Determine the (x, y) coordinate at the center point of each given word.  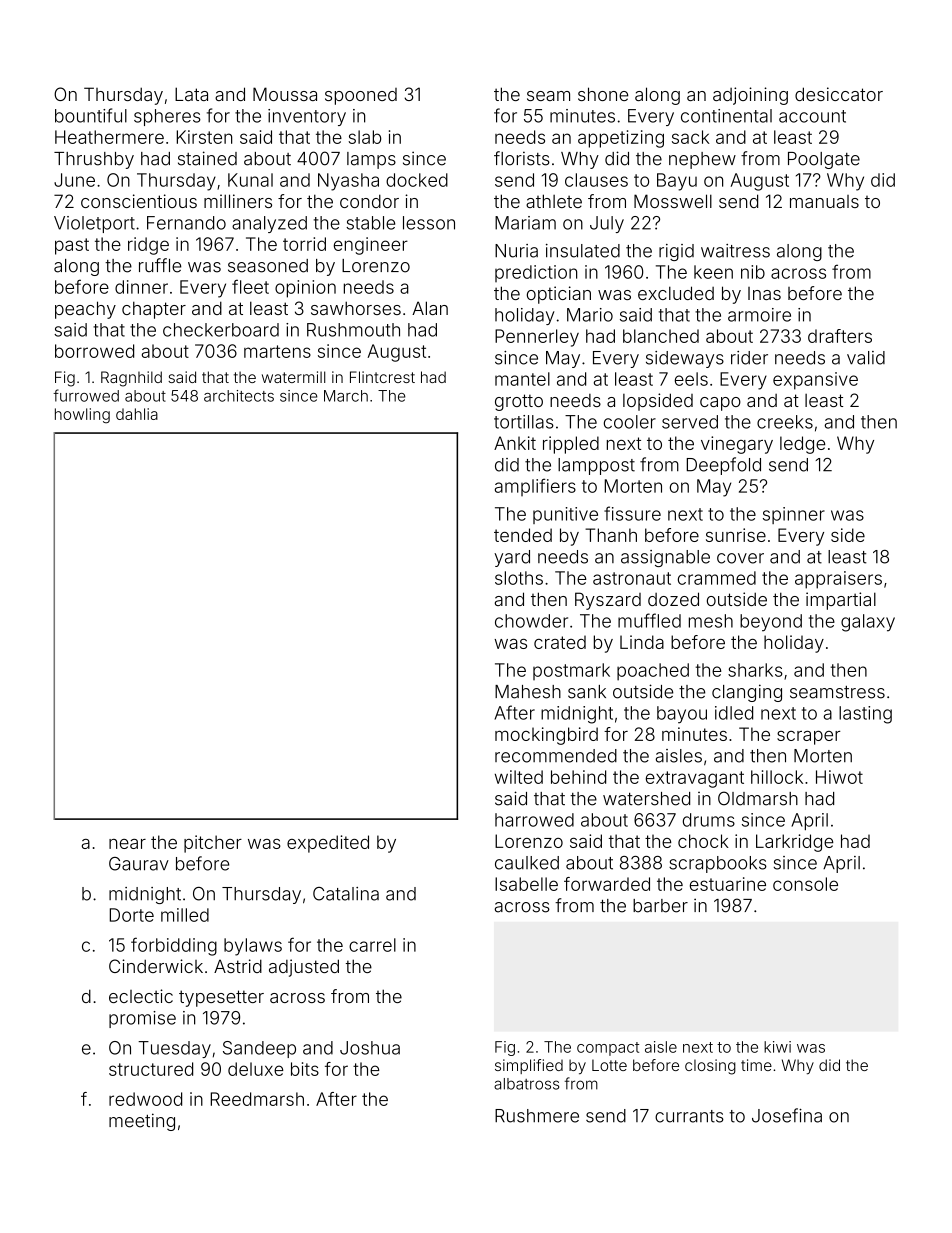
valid (866, 358)
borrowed (94, 351)
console (805, 884)
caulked (527, 863)
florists (522, 158)
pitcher (213, 844)
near (127, 844)
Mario (590, 315)
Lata (191, 94)
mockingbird (546, 736)
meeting (142, 1122)
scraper (808, 738)
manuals (824, 201)
